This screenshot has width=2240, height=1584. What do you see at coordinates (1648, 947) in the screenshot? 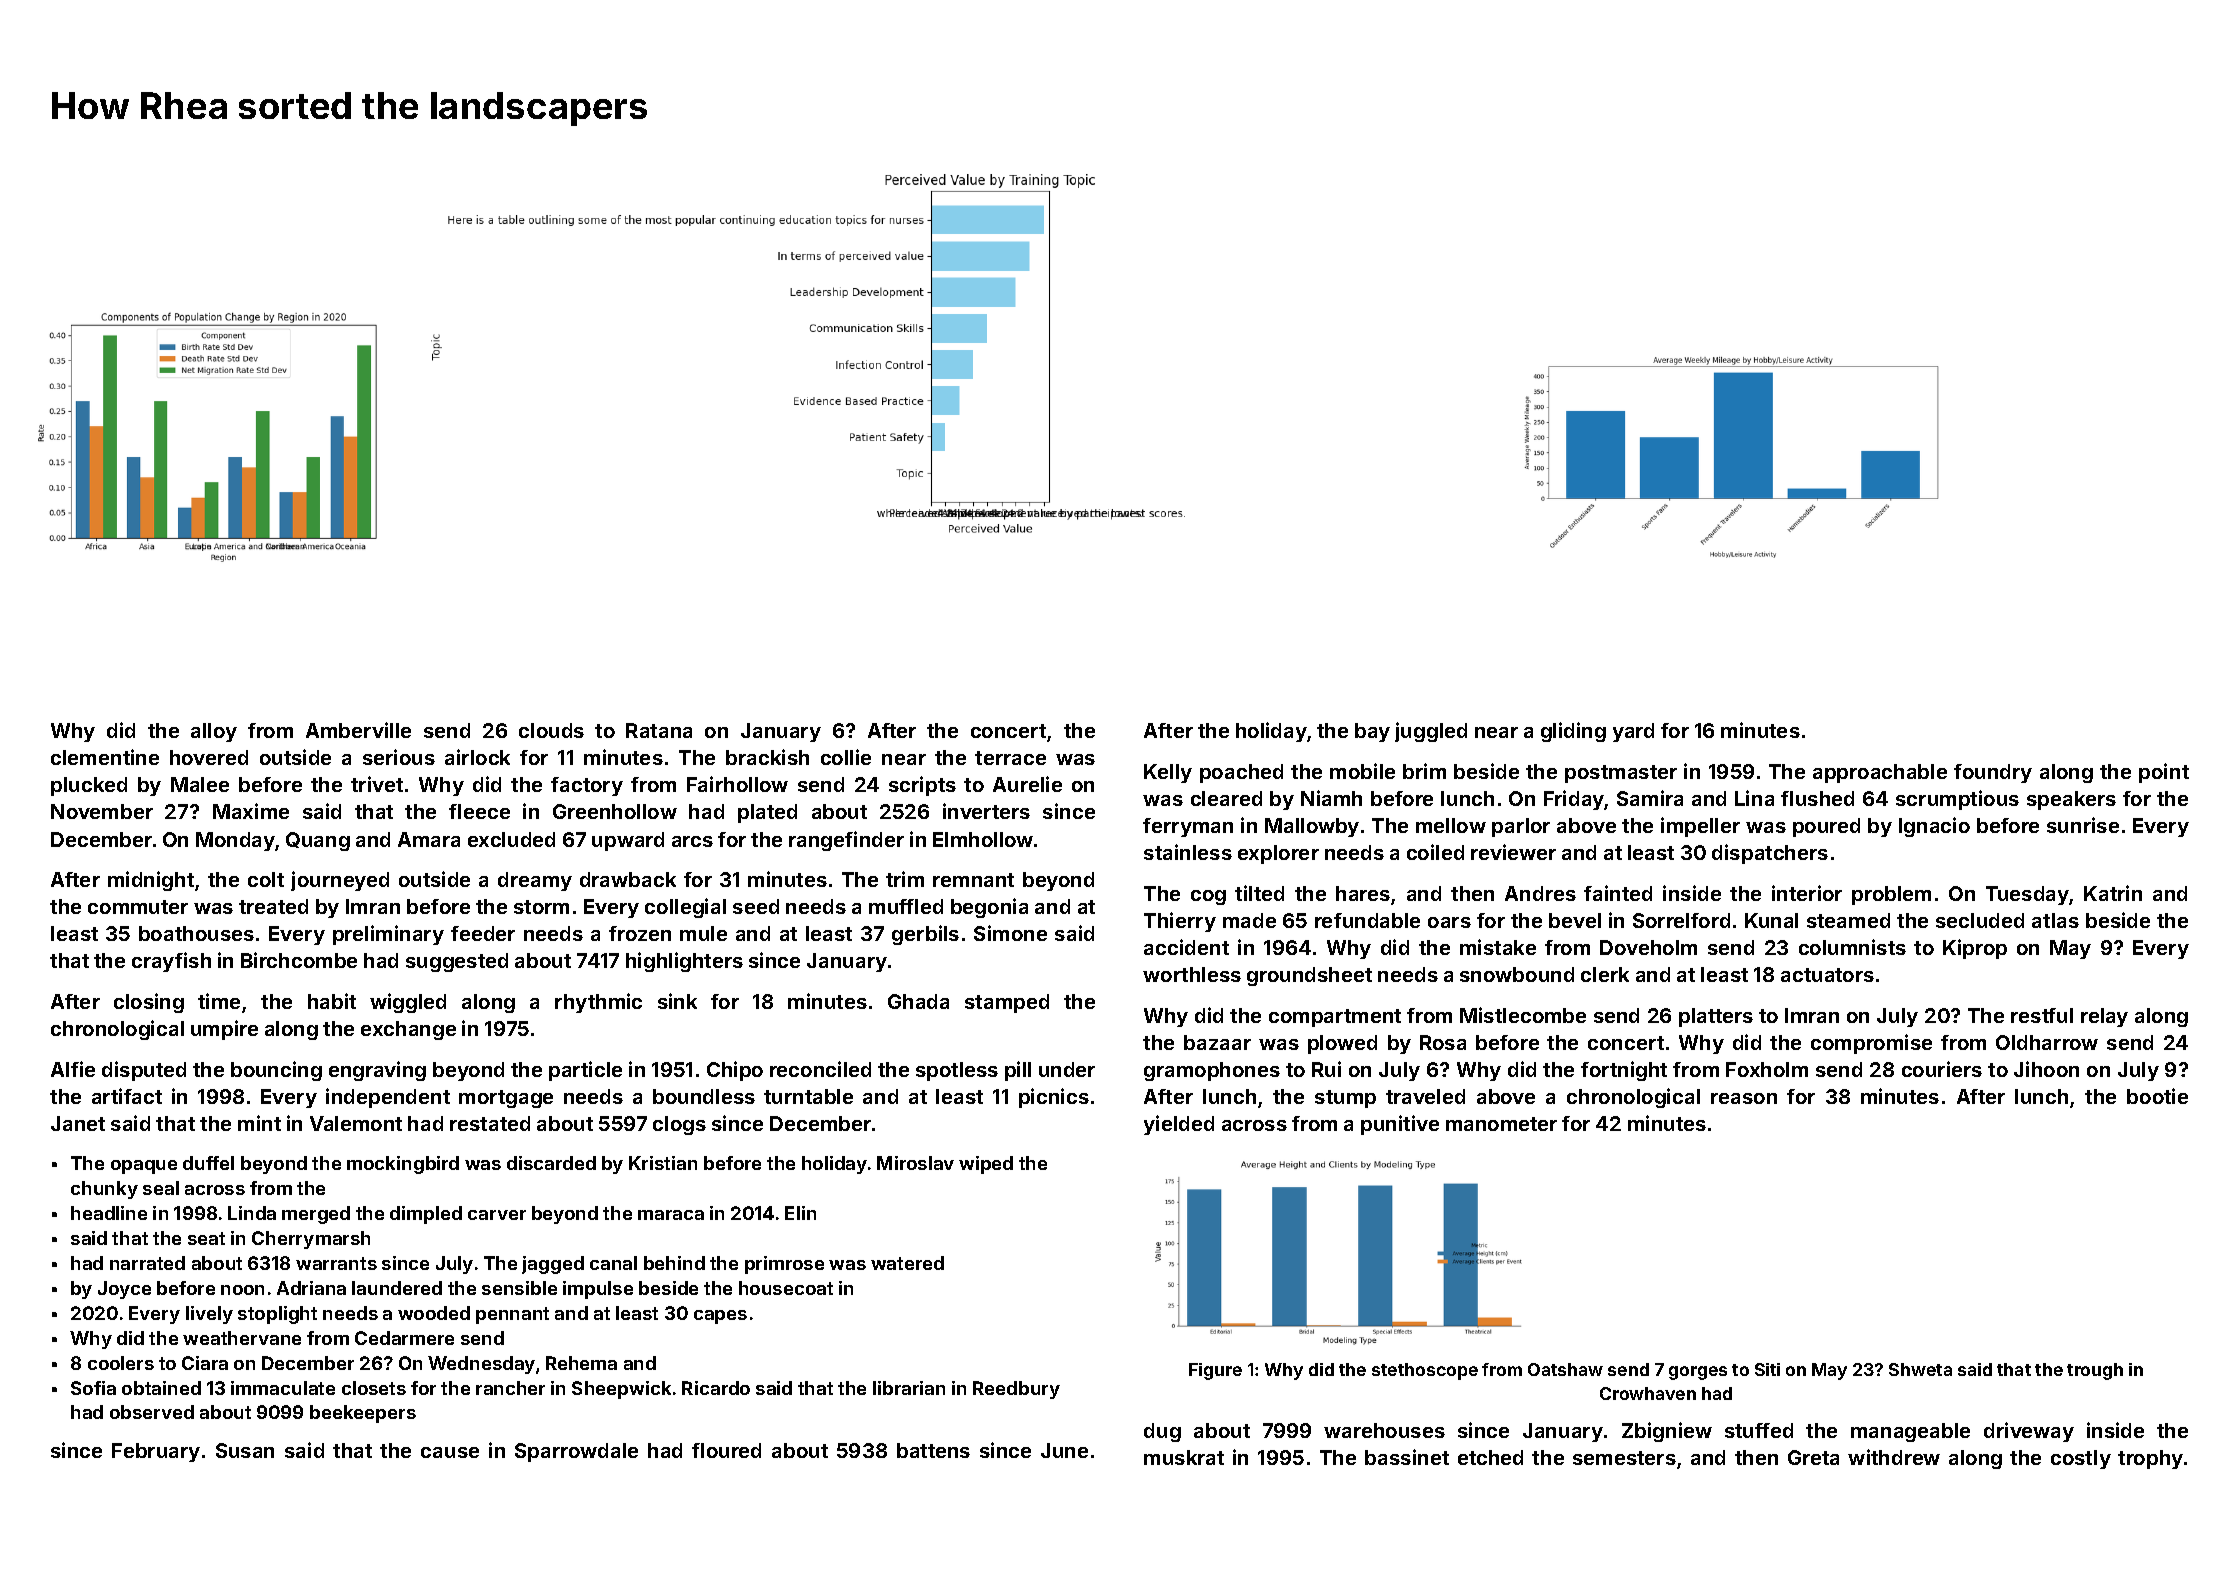
I see `Doveholm` at bounding box center [1648, 947].
